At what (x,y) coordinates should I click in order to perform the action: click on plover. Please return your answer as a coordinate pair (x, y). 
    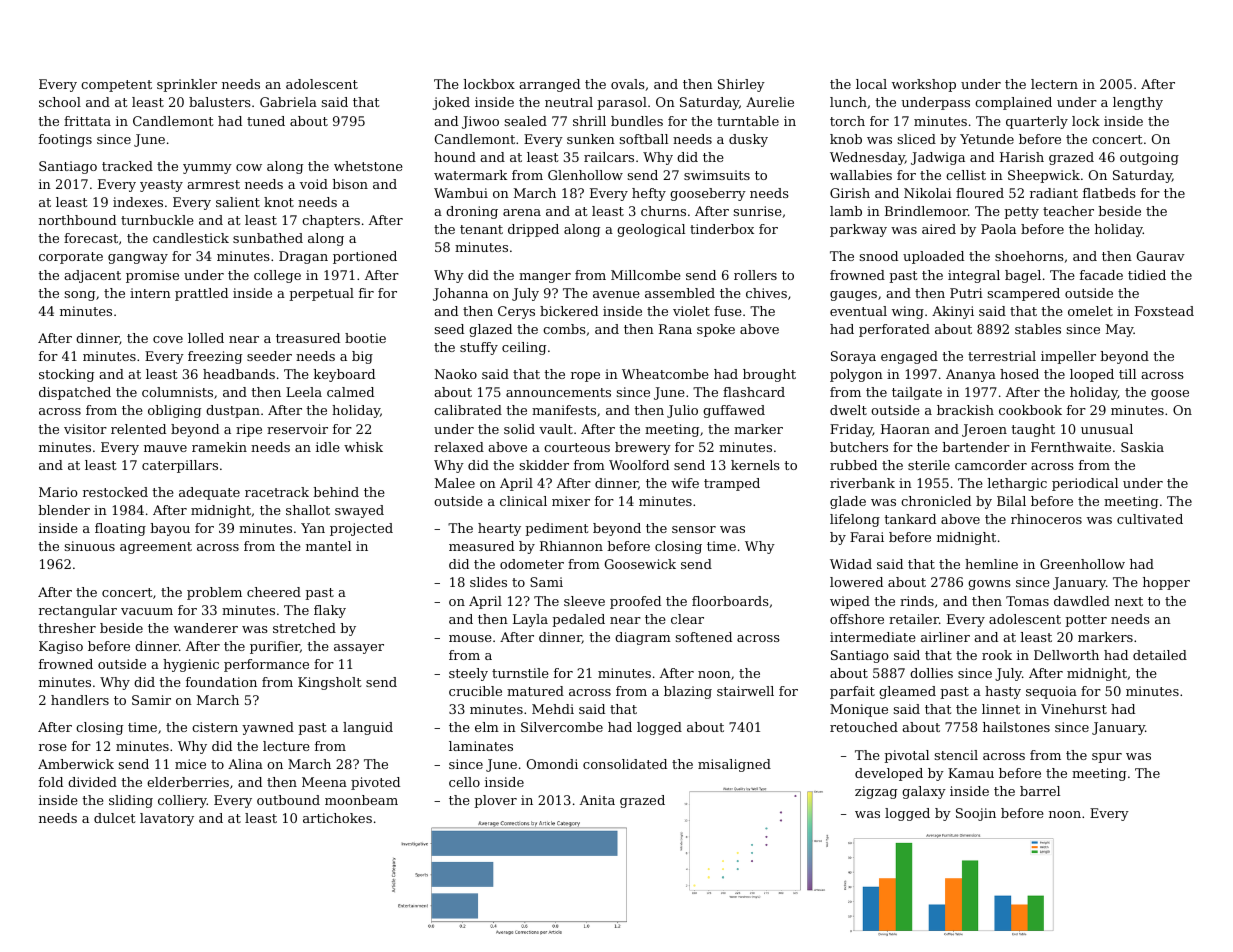
    Looking at the image, I should click on (495, 801).
